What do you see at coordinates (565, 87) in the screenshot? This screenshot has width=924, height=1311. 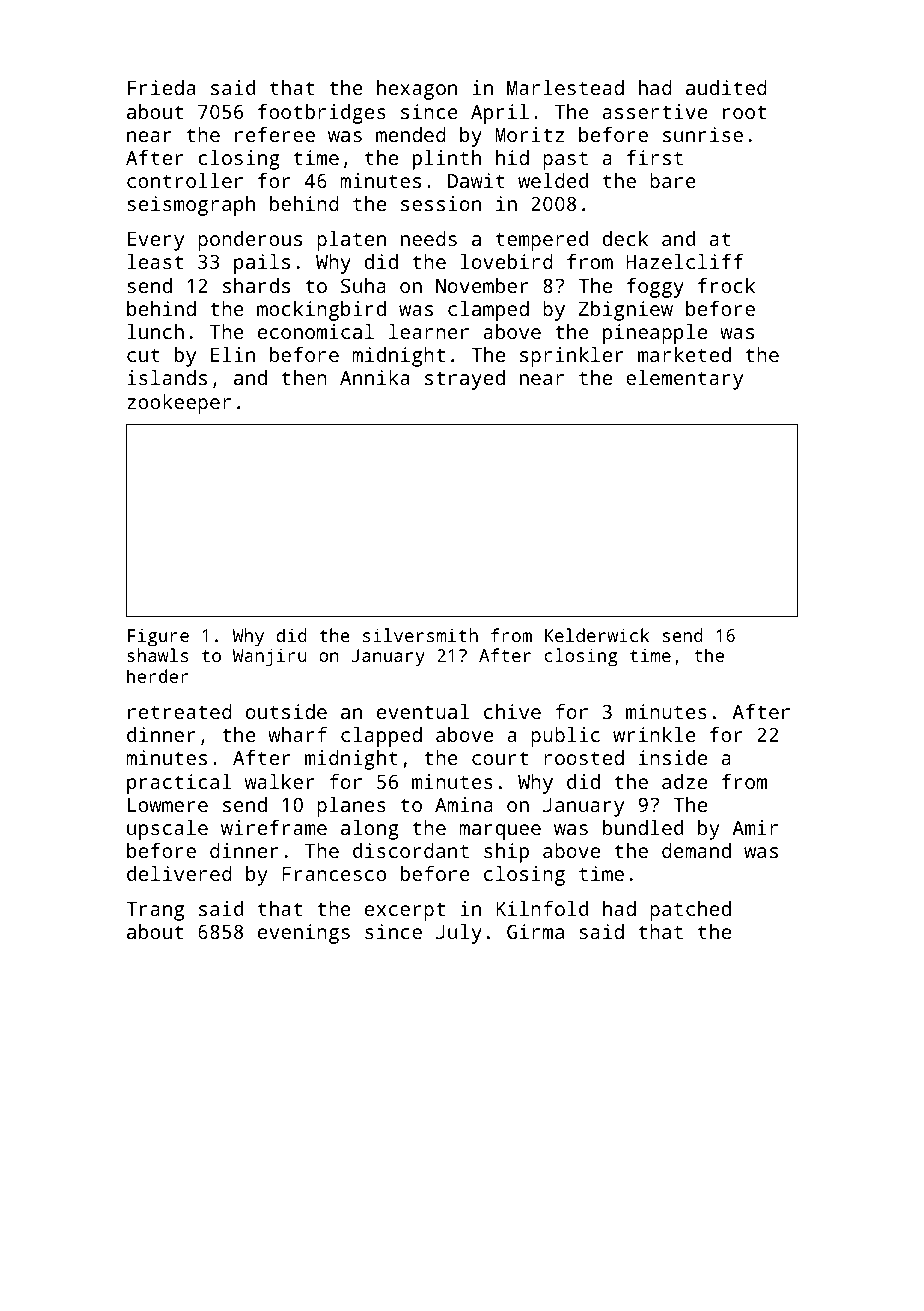 I see `Marlestead` at bounding box center [565, 87].
